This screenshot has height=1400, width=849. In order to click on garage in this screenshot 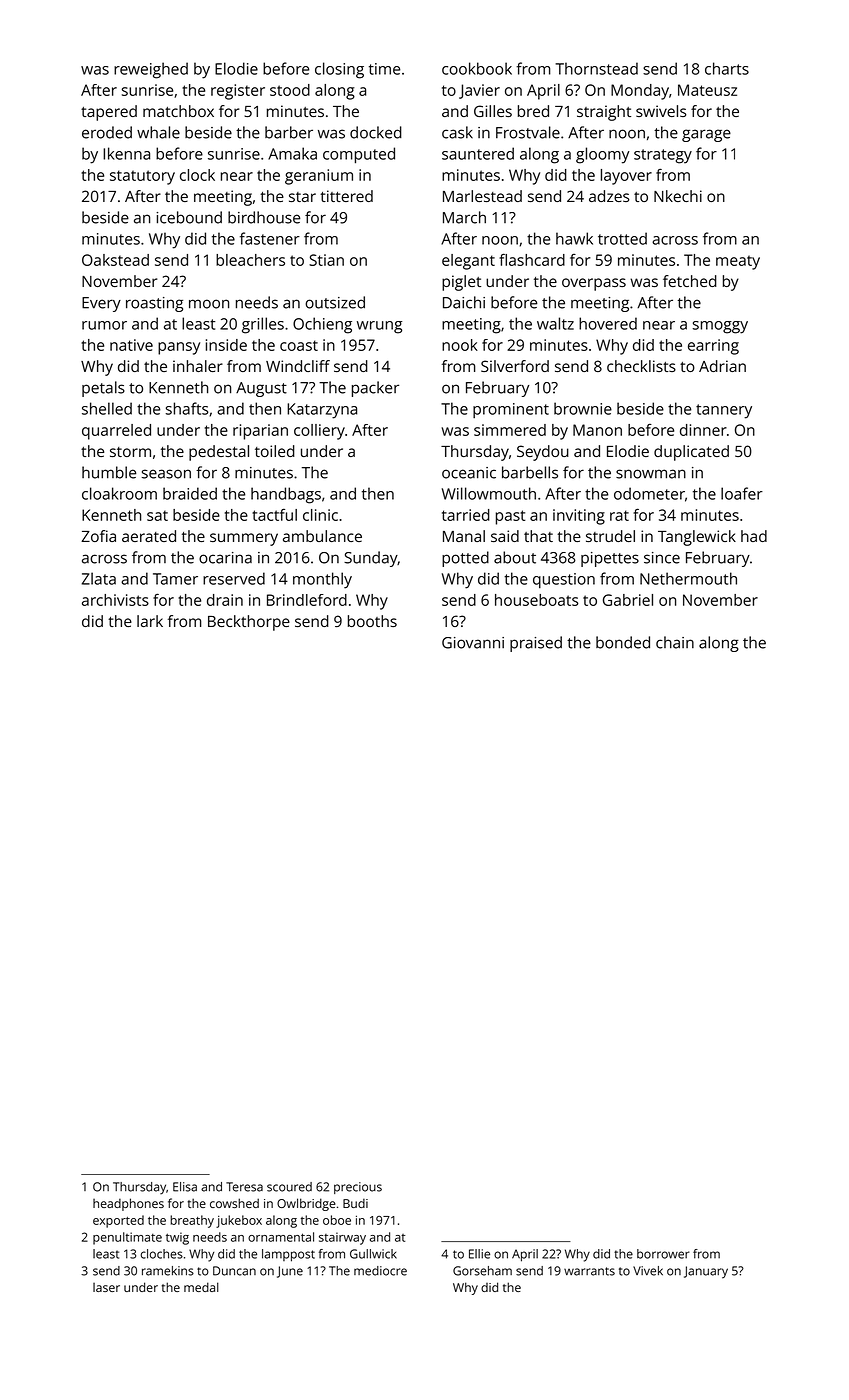, I will do `click(706, 135)`.
